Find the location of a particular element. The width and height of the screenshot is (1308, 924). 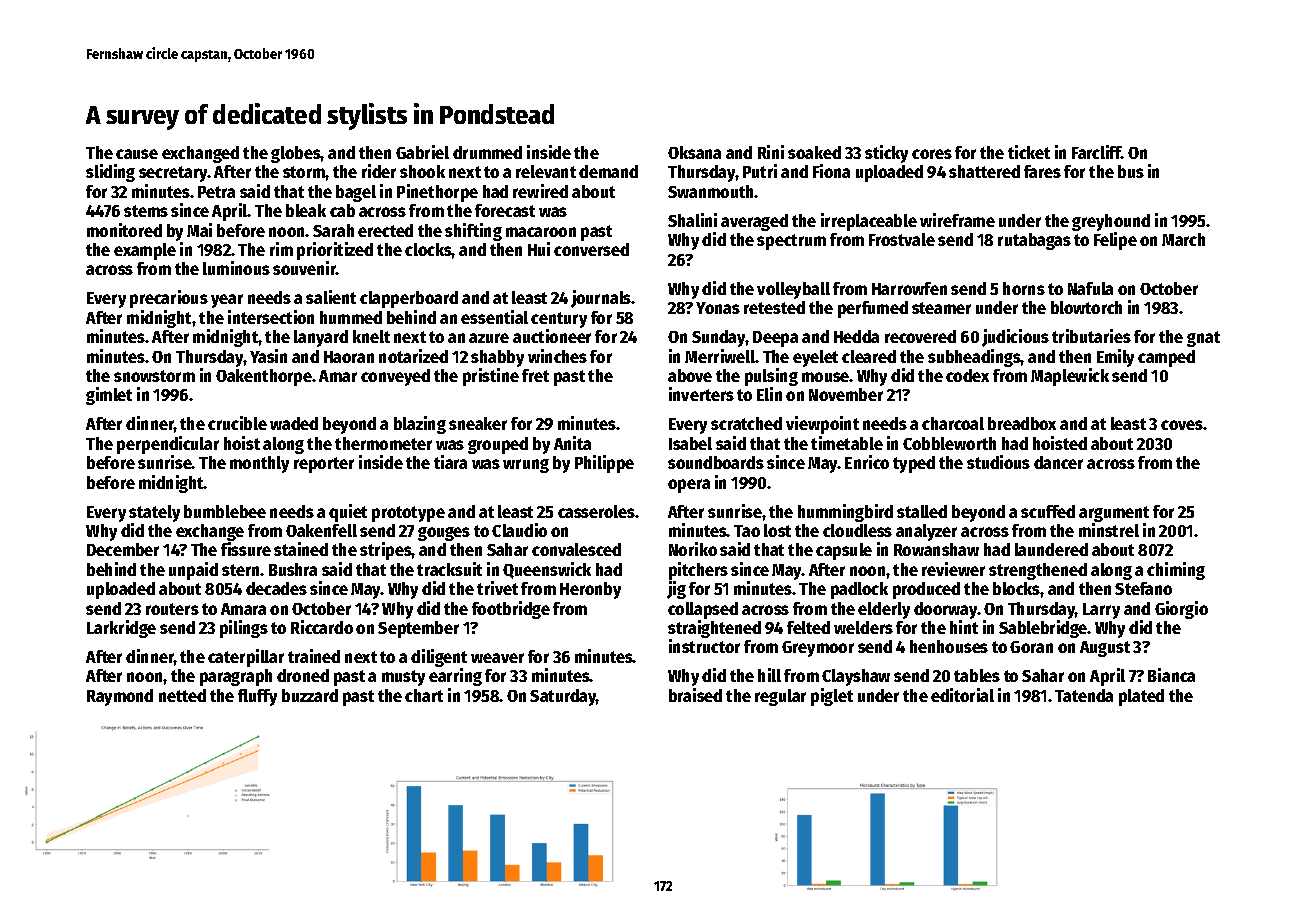

netted is located at coordinates (182, 695).
